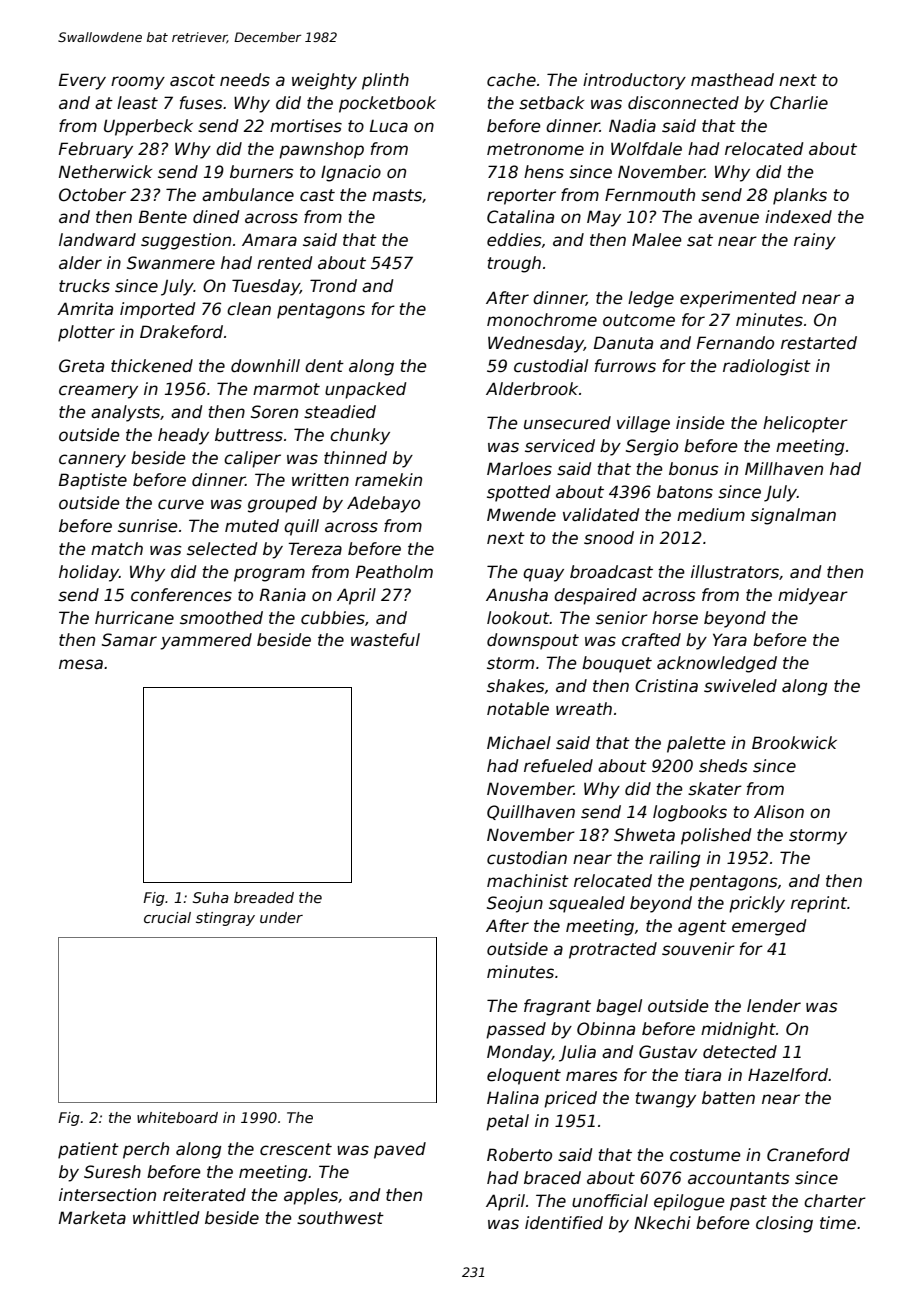 Image resolution: width=924 pixels, height=1314 pixels. Describe the element at coordinates (296, 1149) in the screenshot. I see `crescent` at that location.
